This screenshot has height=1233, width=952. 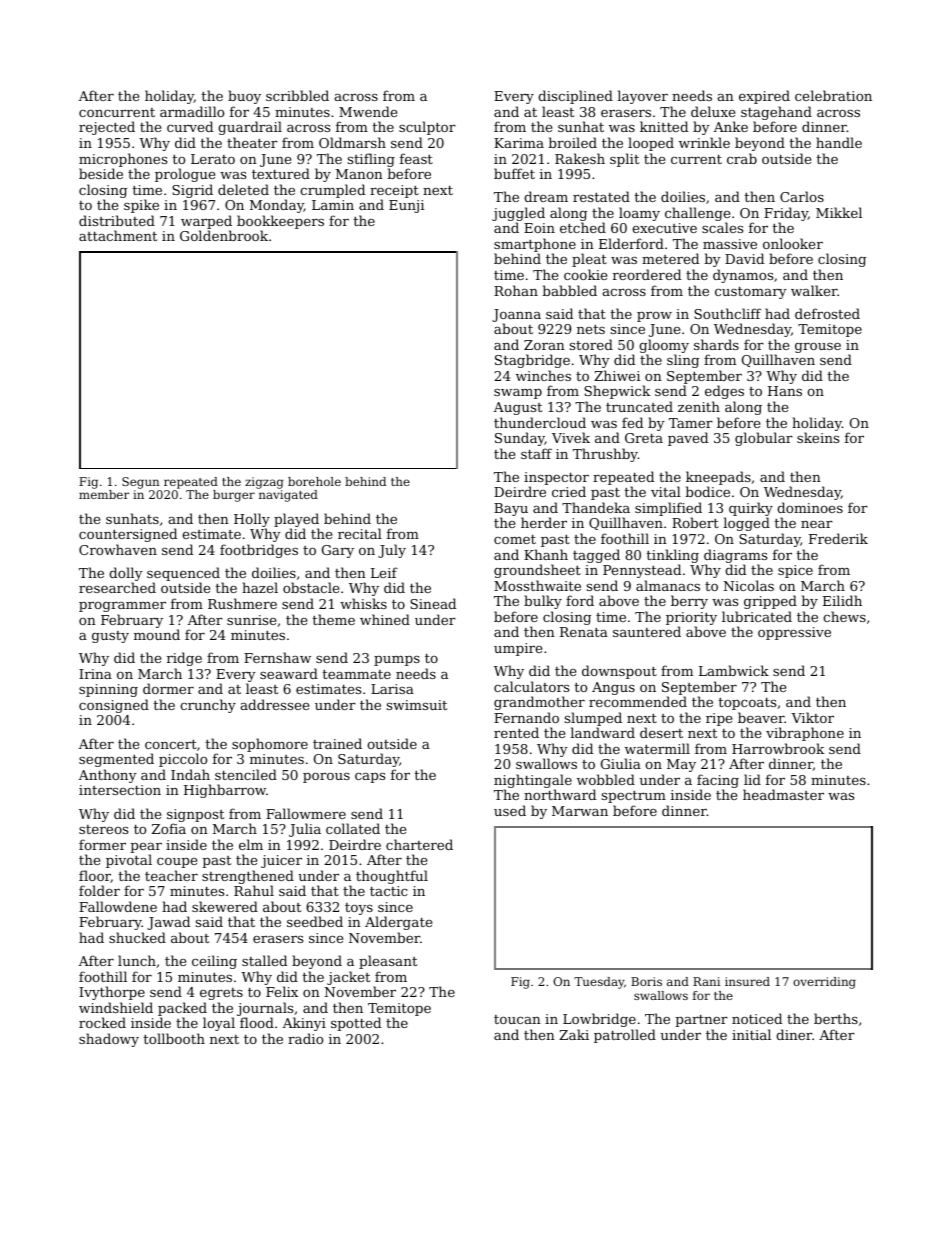 I want to click on layover, so click(x=642, y=97).
